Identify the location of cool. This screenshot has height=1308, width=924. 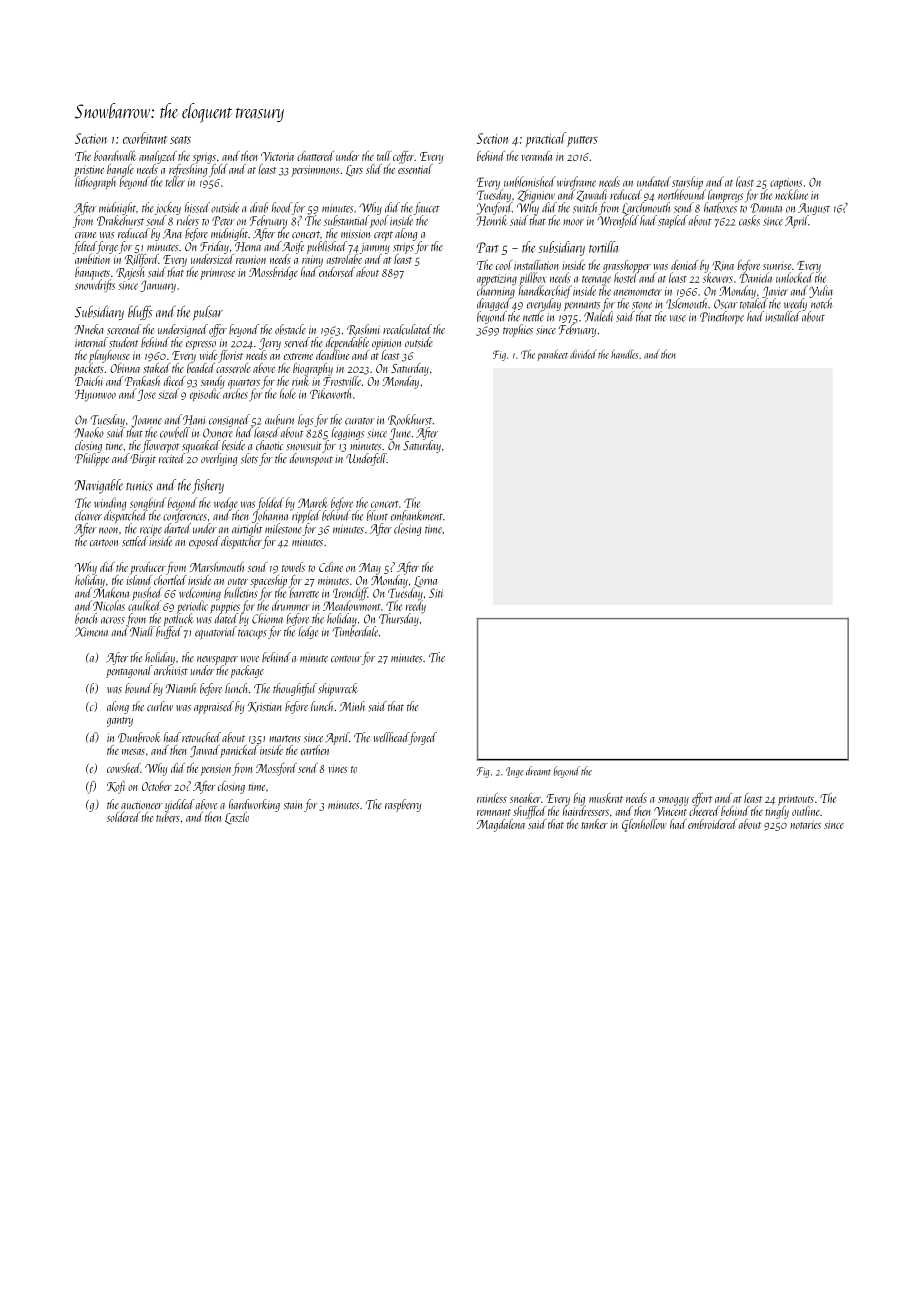
(504, 265).
